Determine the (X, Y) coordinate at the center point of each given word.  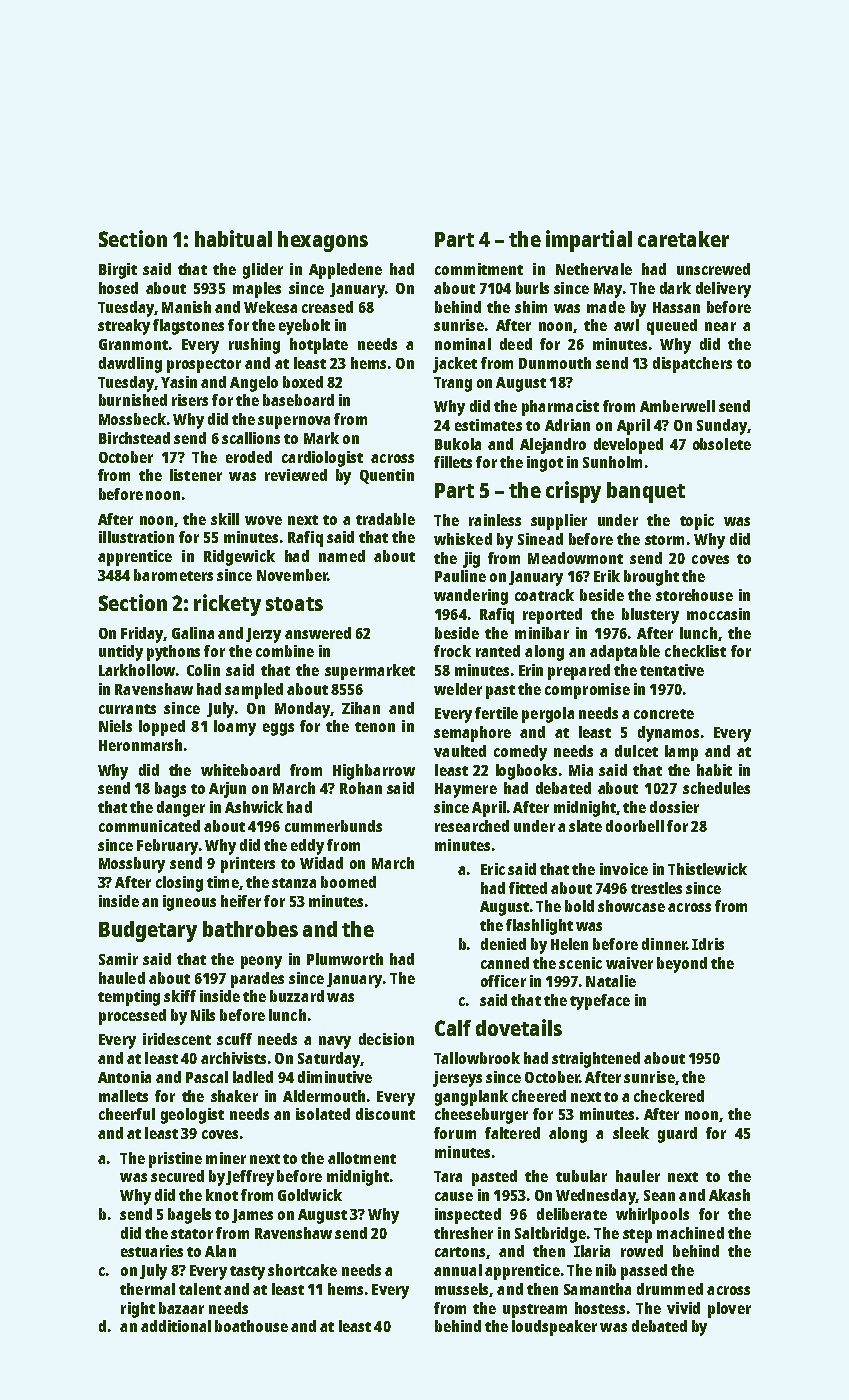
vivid (683, 1308)
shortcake (302, 1270)
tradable (385, 519)
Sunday (722, 427)
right (138, 1310)
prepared (579, 672)
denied (503, 944)
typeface (600, 1002)
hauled (122, 978)
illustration (136, 537)
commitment (479, 269)
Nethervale (594, 269)
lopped (162, 728)
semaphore (472, 734)
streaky (124, 327)
